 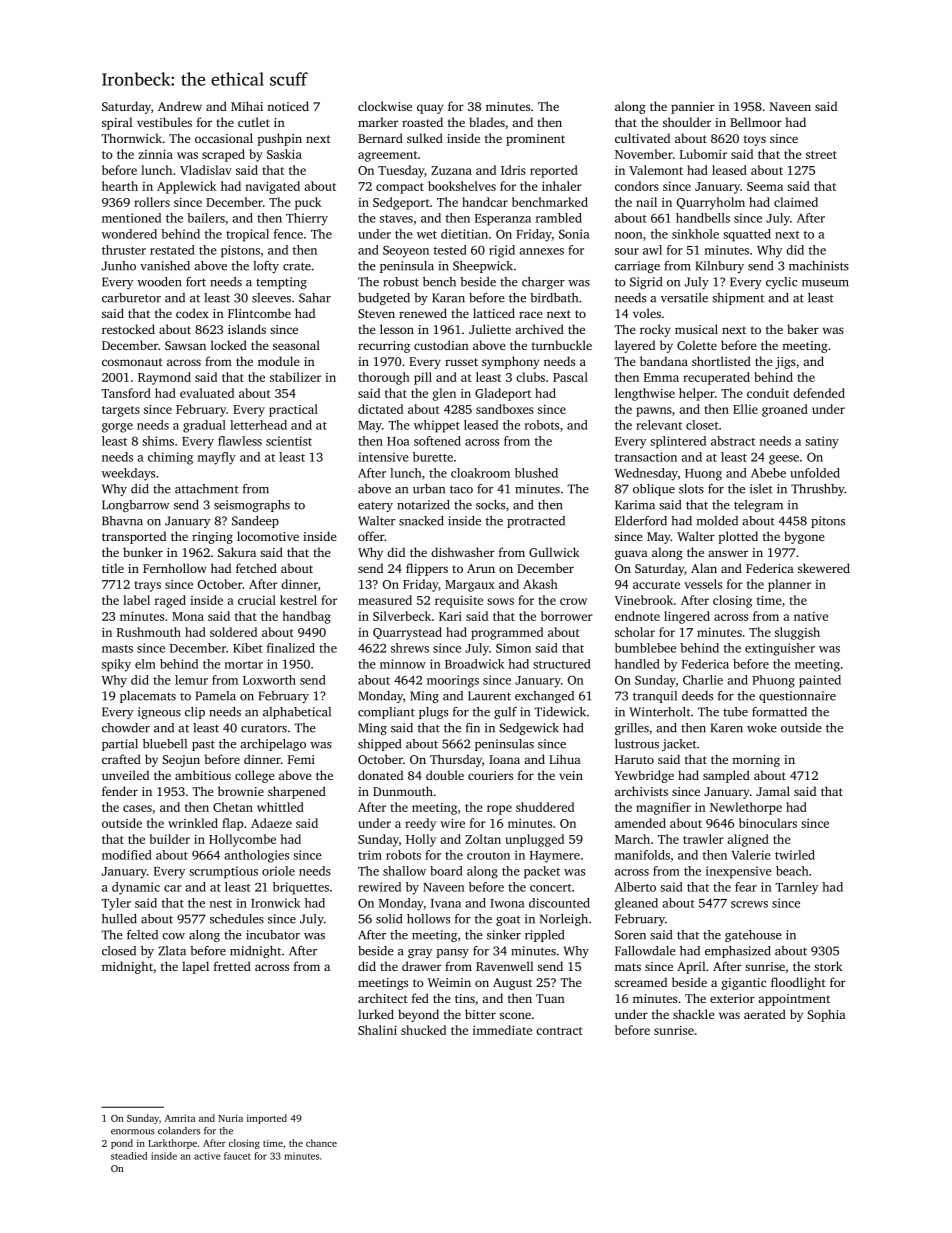 What do you see at coordinates (237, 552) in the page?
I see `Sakura` at bounding box center [237, 552].
